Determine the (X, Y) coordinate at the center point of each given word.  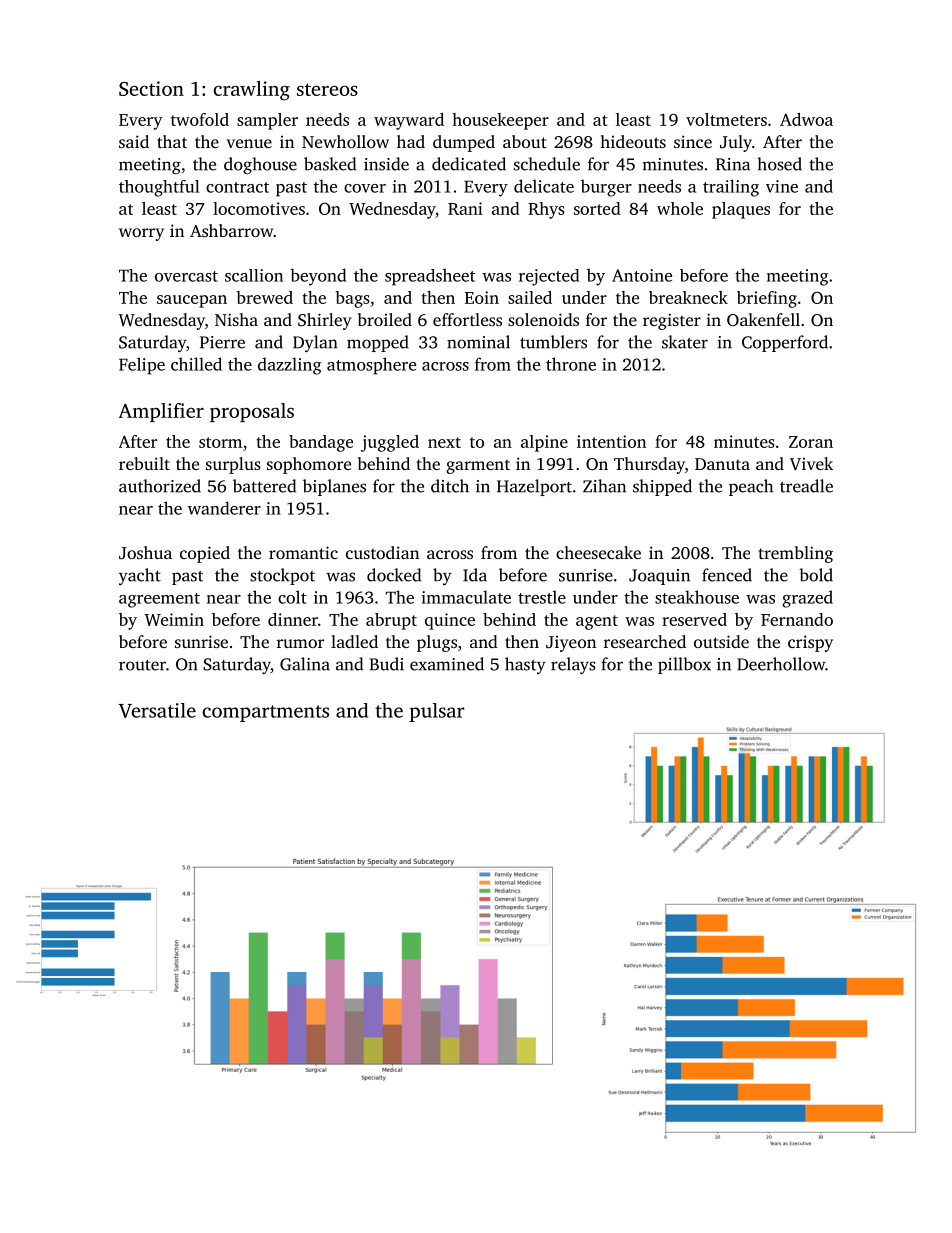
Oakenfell (763, 319)
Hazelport (534, 487)
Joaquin (659, 577)
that (172, 141)
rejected (549, 277)
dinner (293, 619)
